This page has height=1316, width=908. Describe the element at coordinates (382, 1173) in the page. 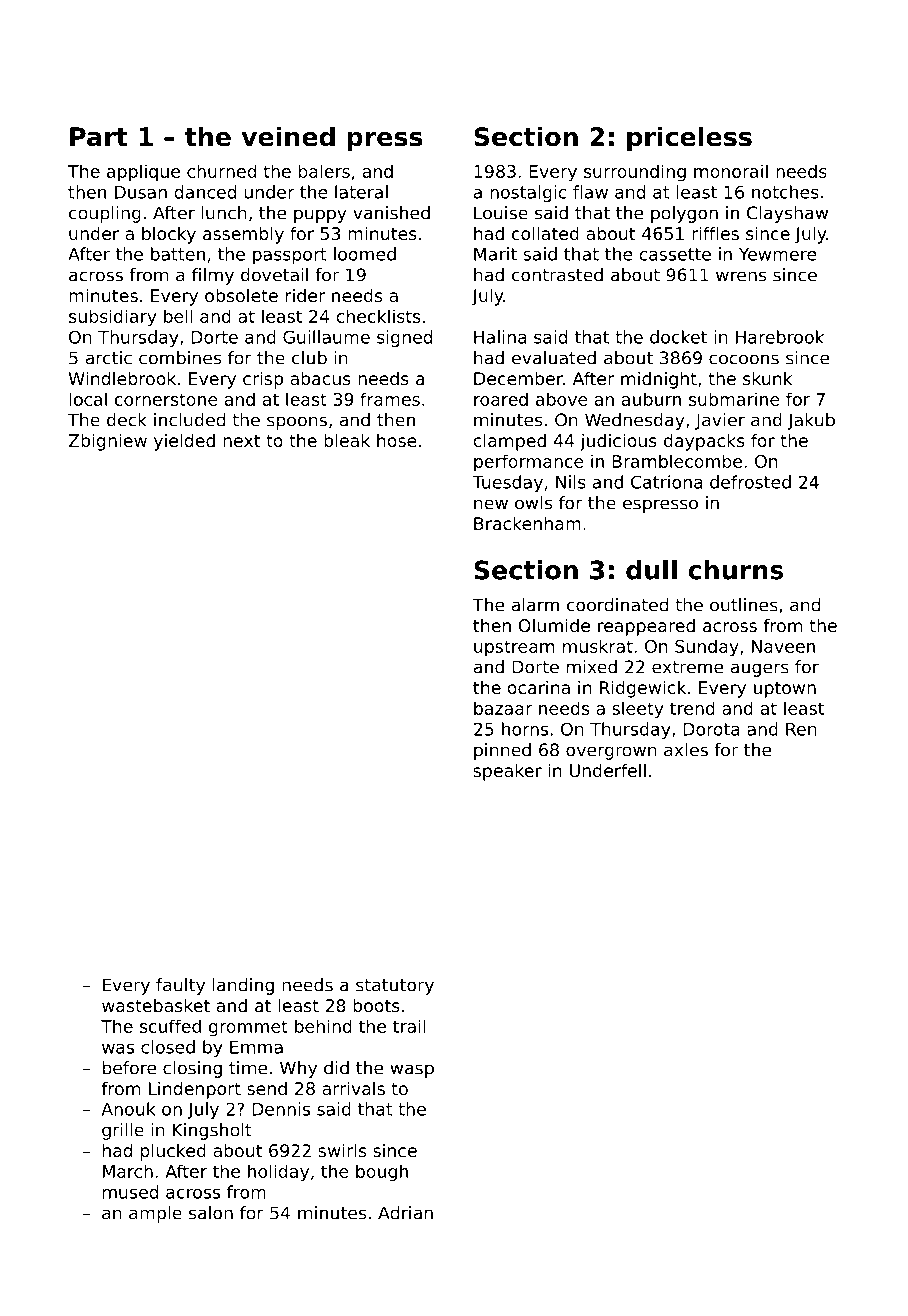

I see `bough` at that location.
